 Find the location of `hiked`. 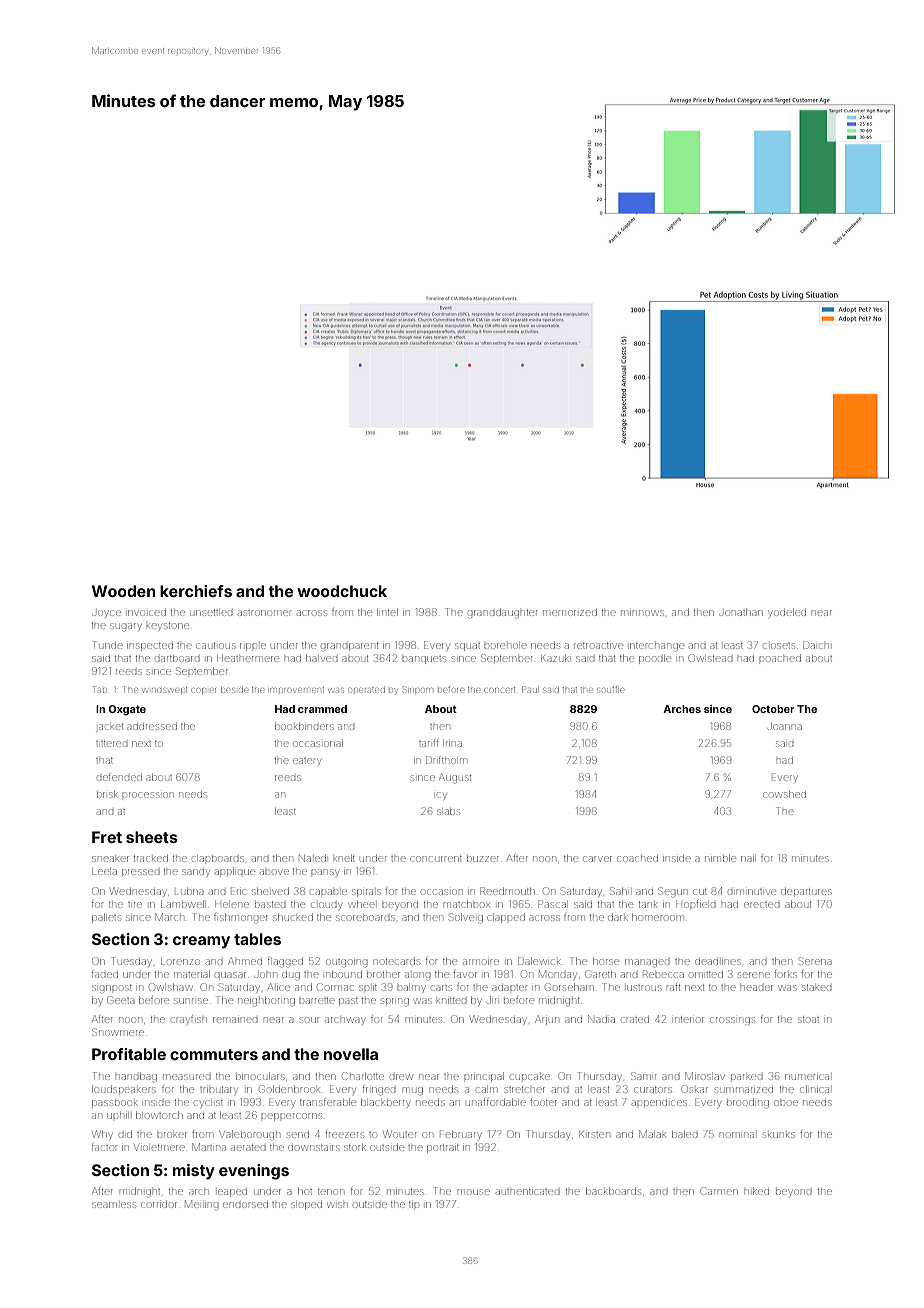

hiked is located at coordinates (757, 1191).
